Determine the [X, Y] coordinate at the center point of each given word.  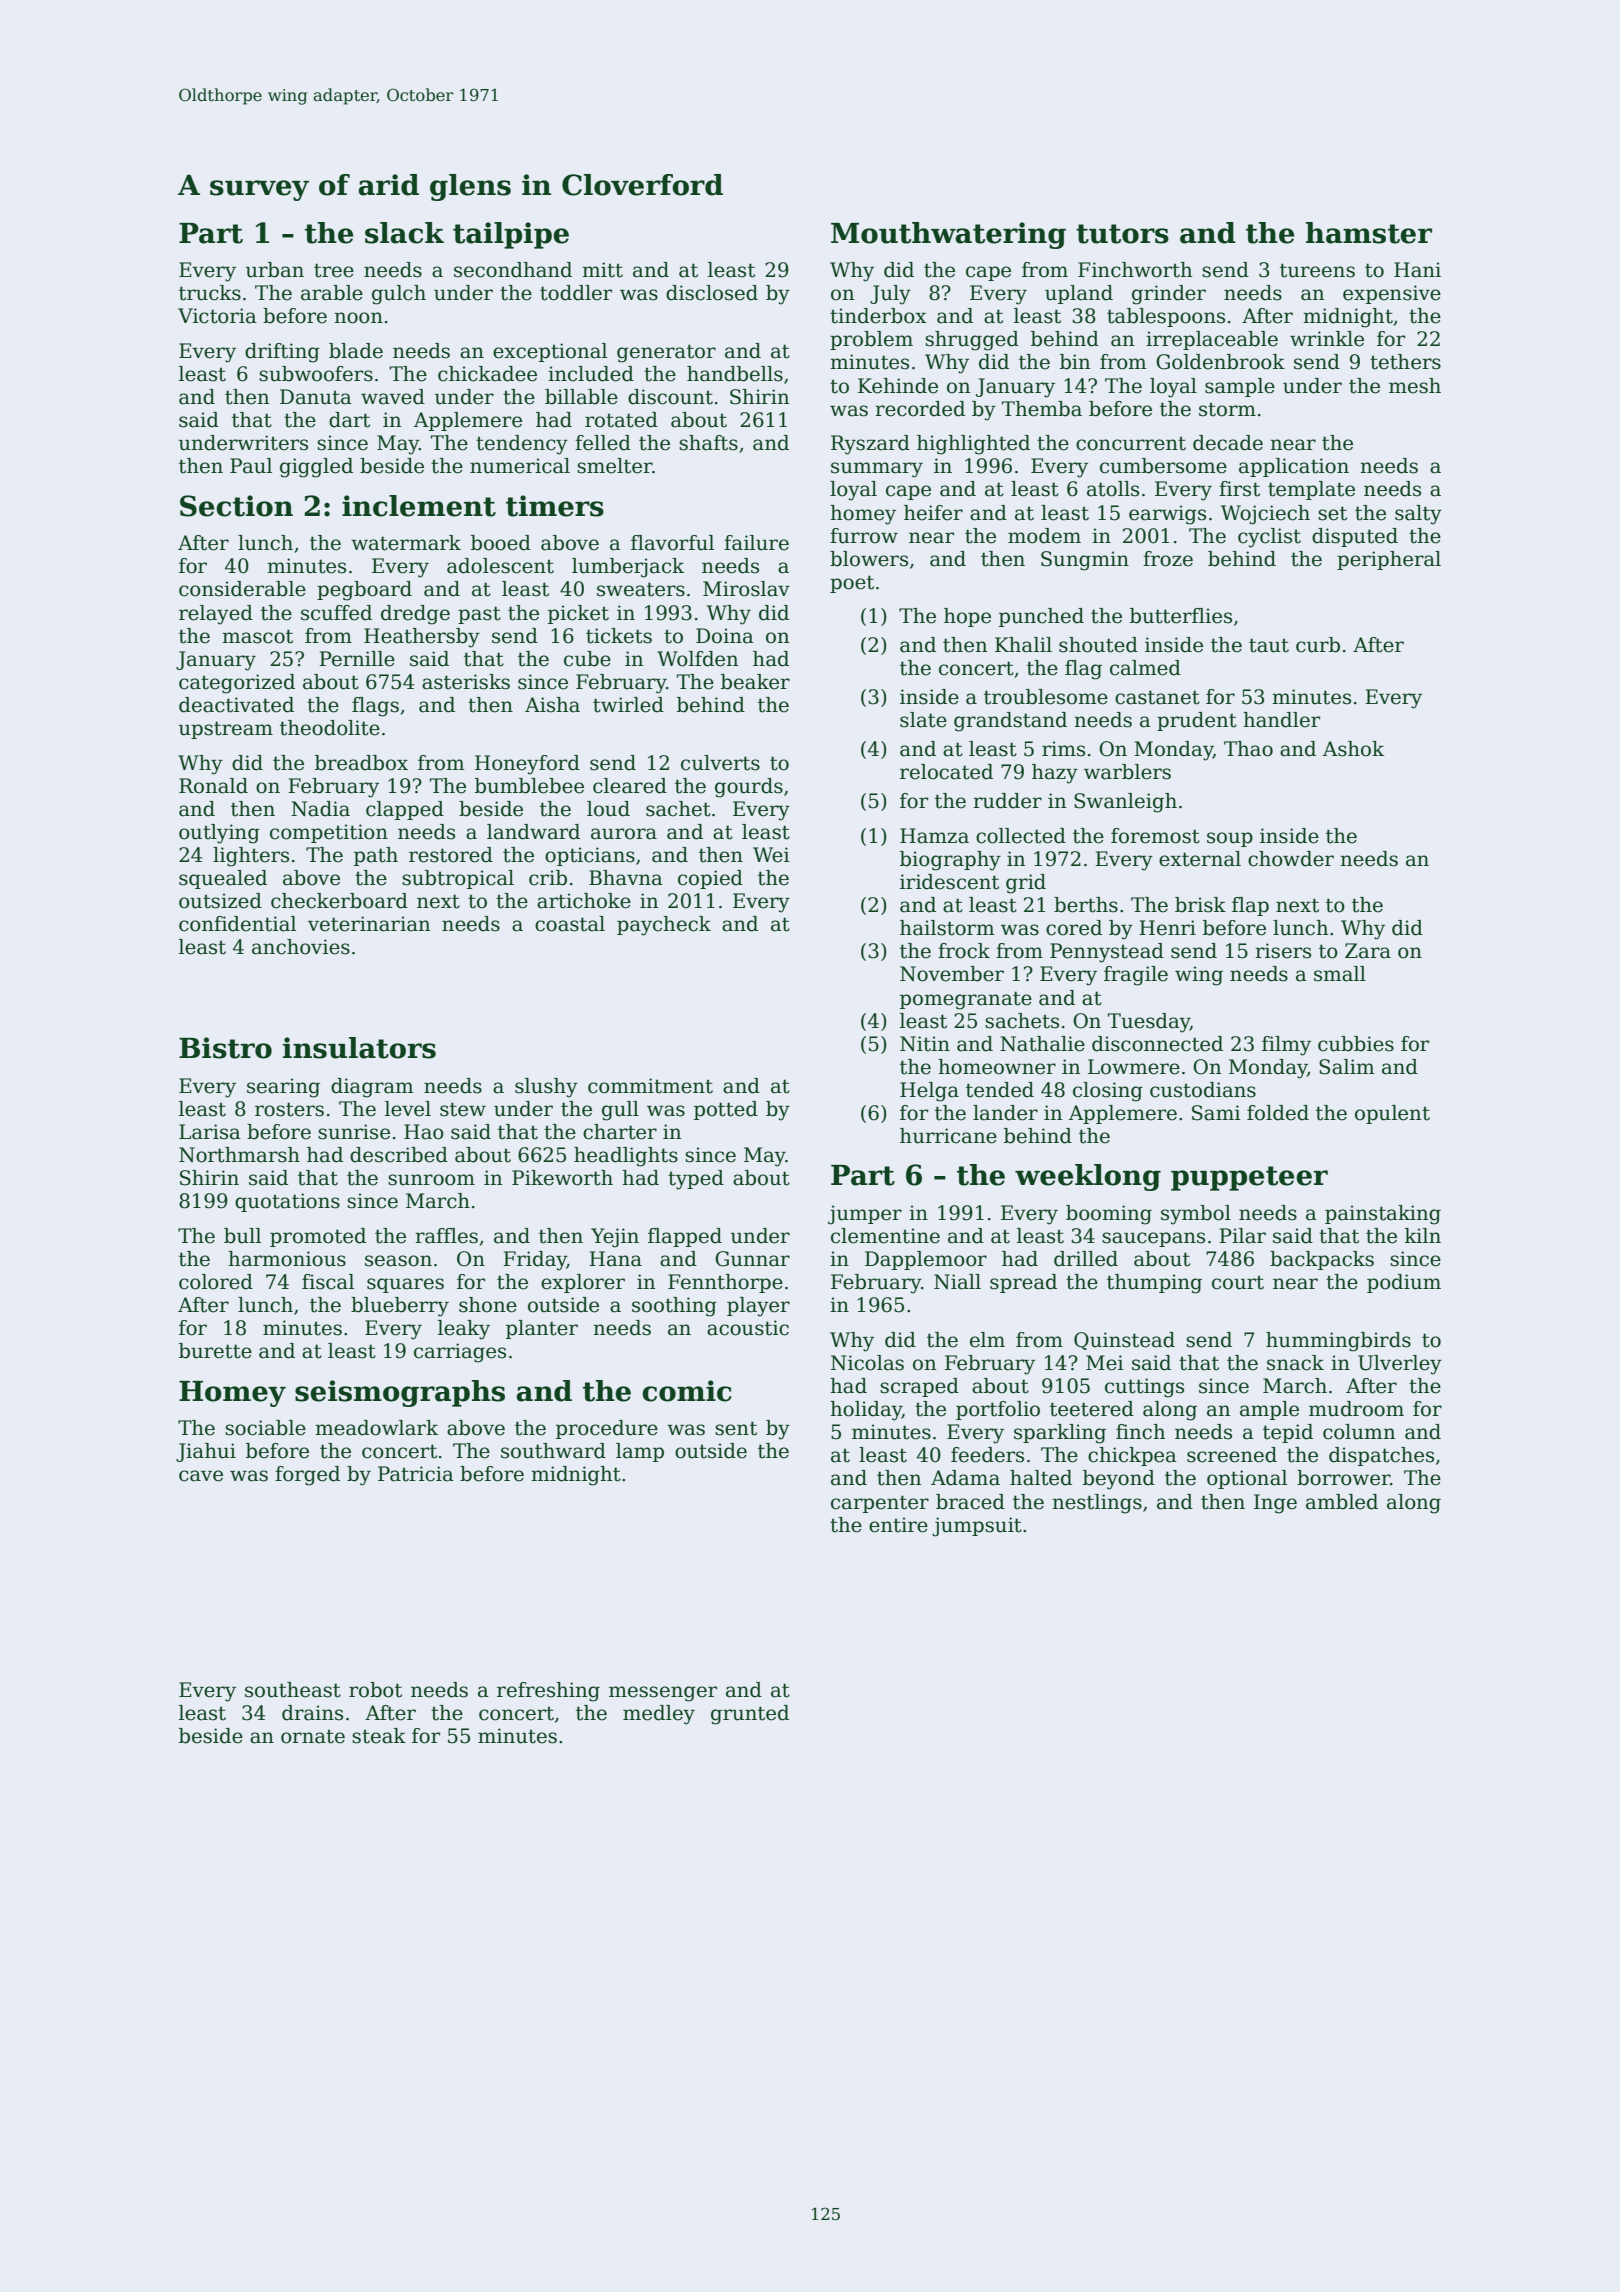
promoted [318, 1237]
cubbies [1356, 1044]
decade [1228, 443]
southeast [293, 1690]
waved [393, 397]
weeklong [1088, 1177]
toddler [576, 293]
